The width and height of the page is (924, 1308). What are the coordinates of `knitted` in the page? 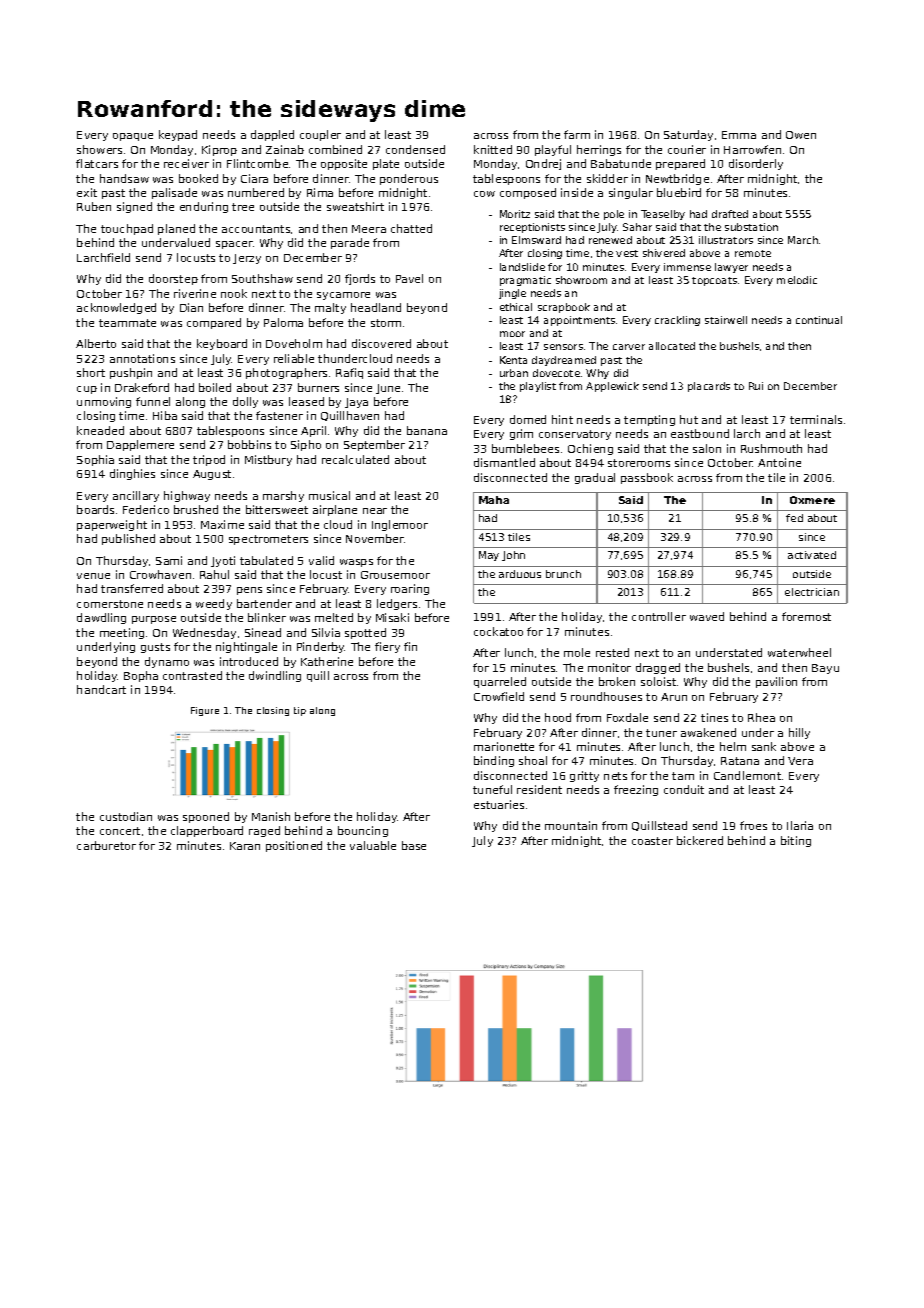 It's located at (493, 149).
